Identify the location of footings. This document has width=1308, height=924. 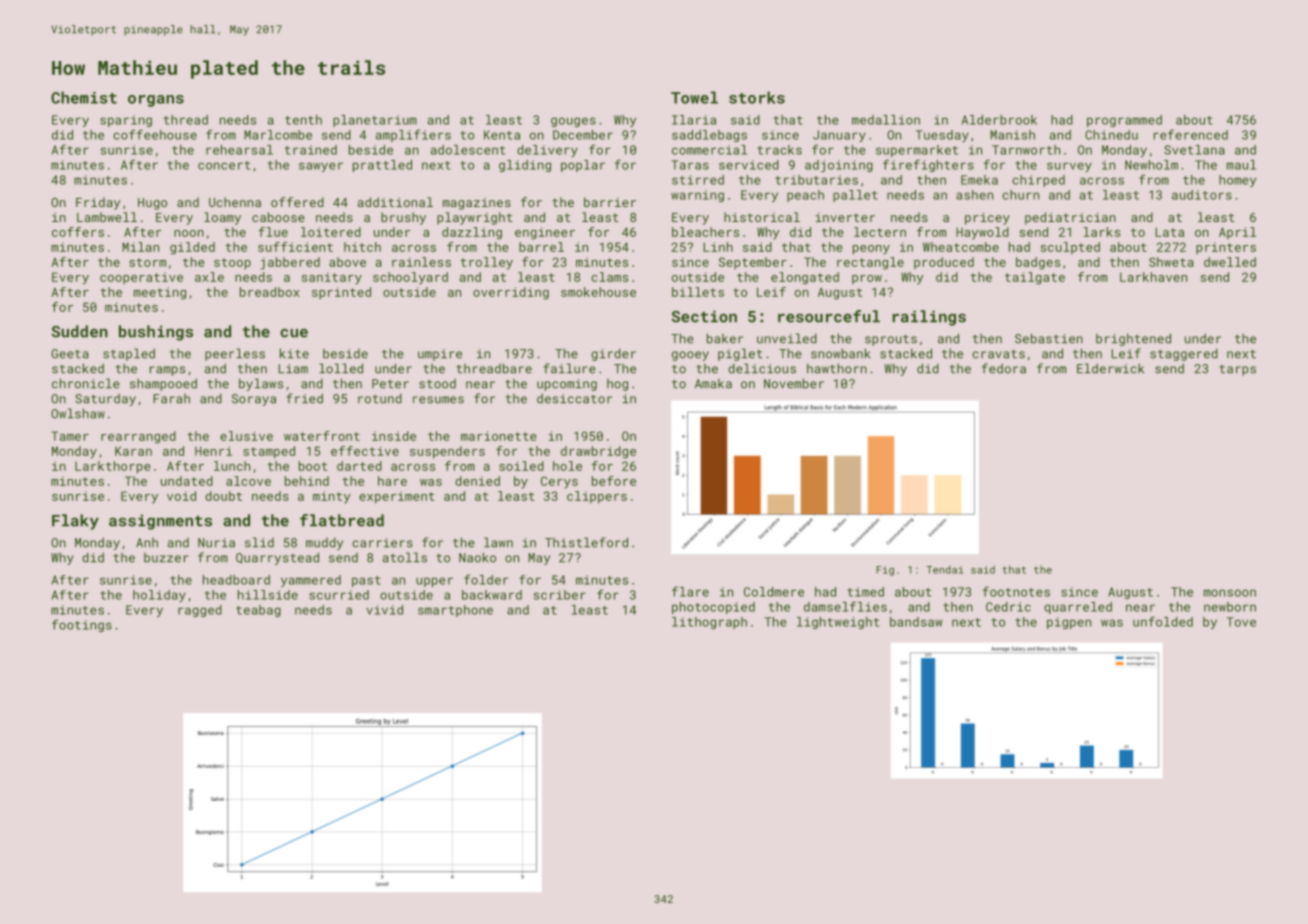
(82, 625).
